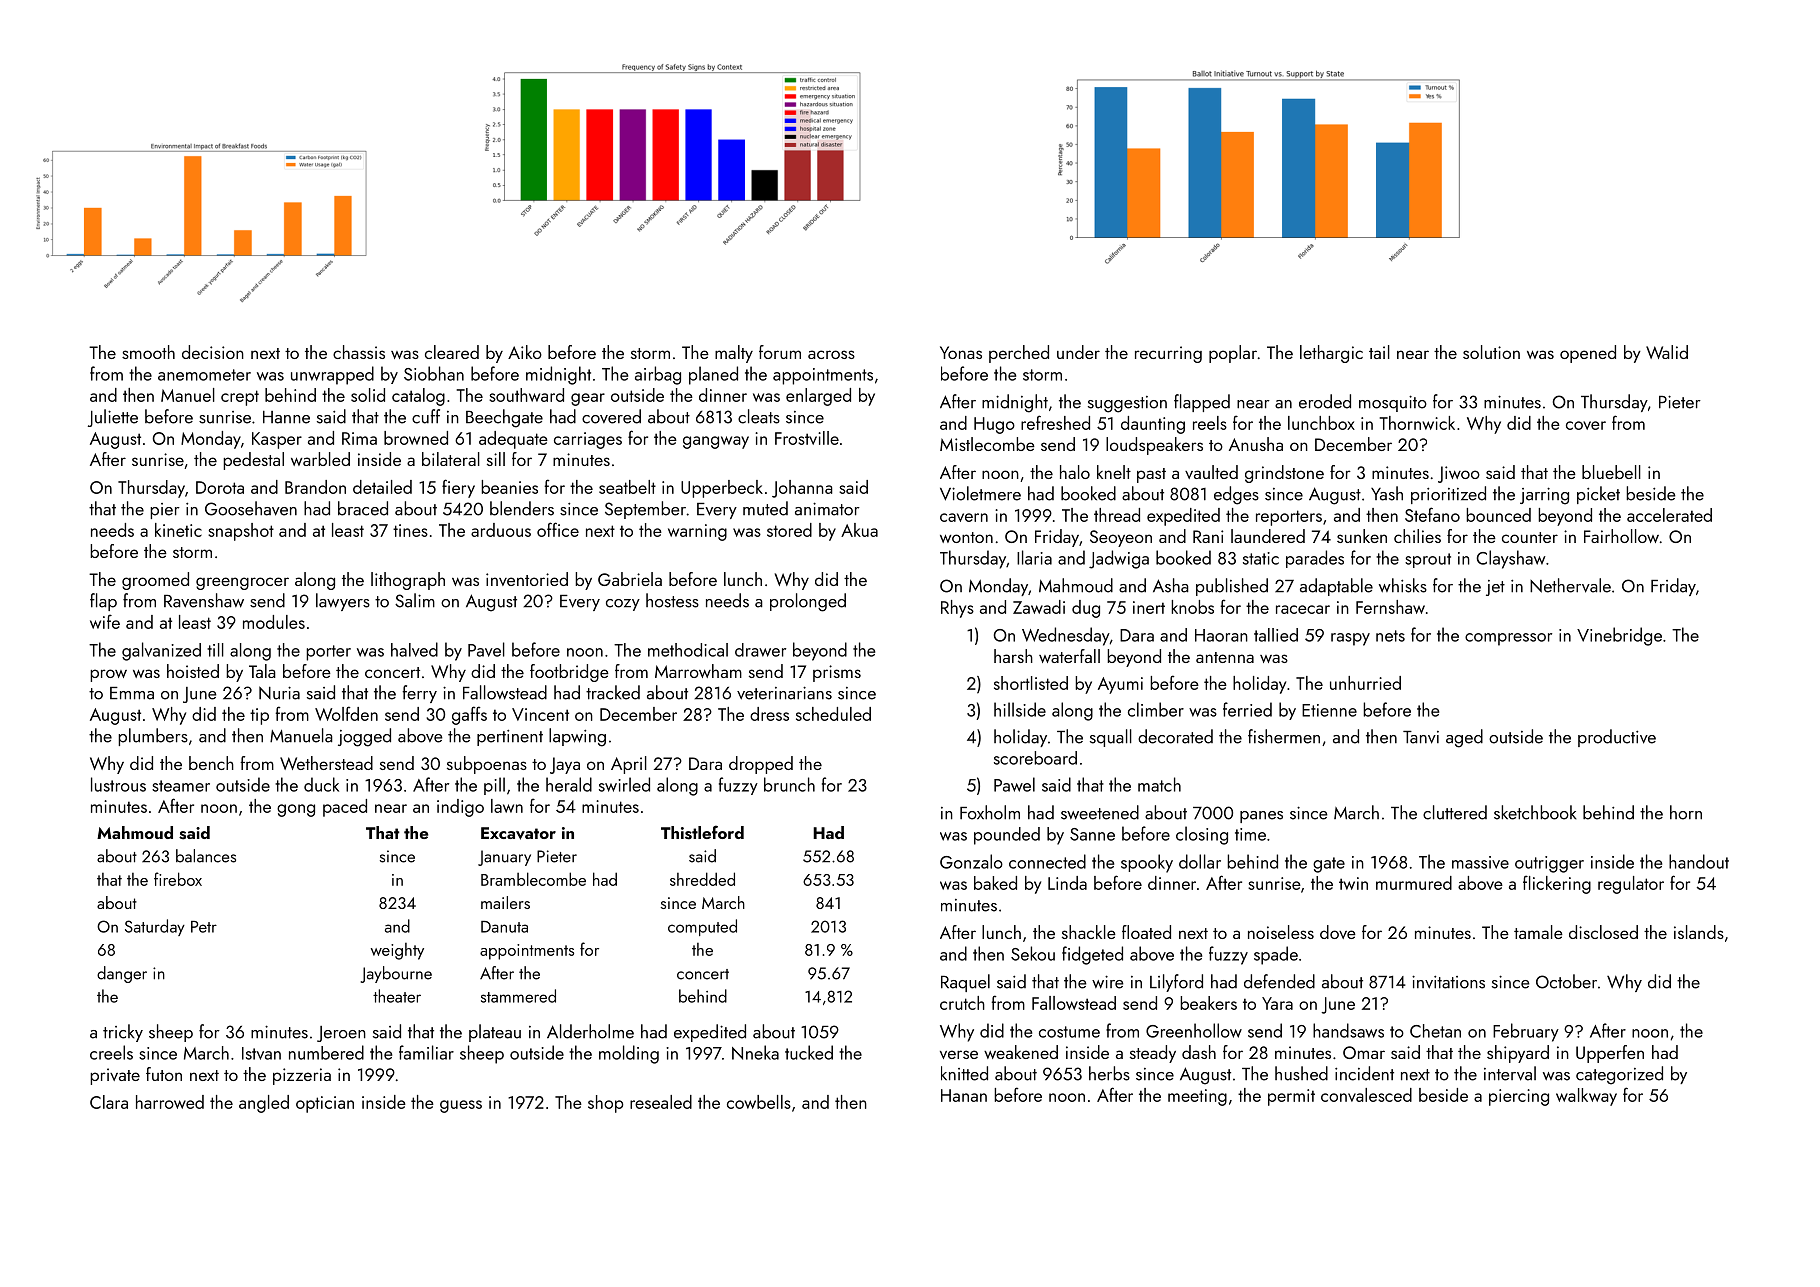 The height and width of the document is (1287, 1820). What do you see at coordinates (1621, 536) in the document?
I see `Fairhollow` at bounding box center [1621, 536].
